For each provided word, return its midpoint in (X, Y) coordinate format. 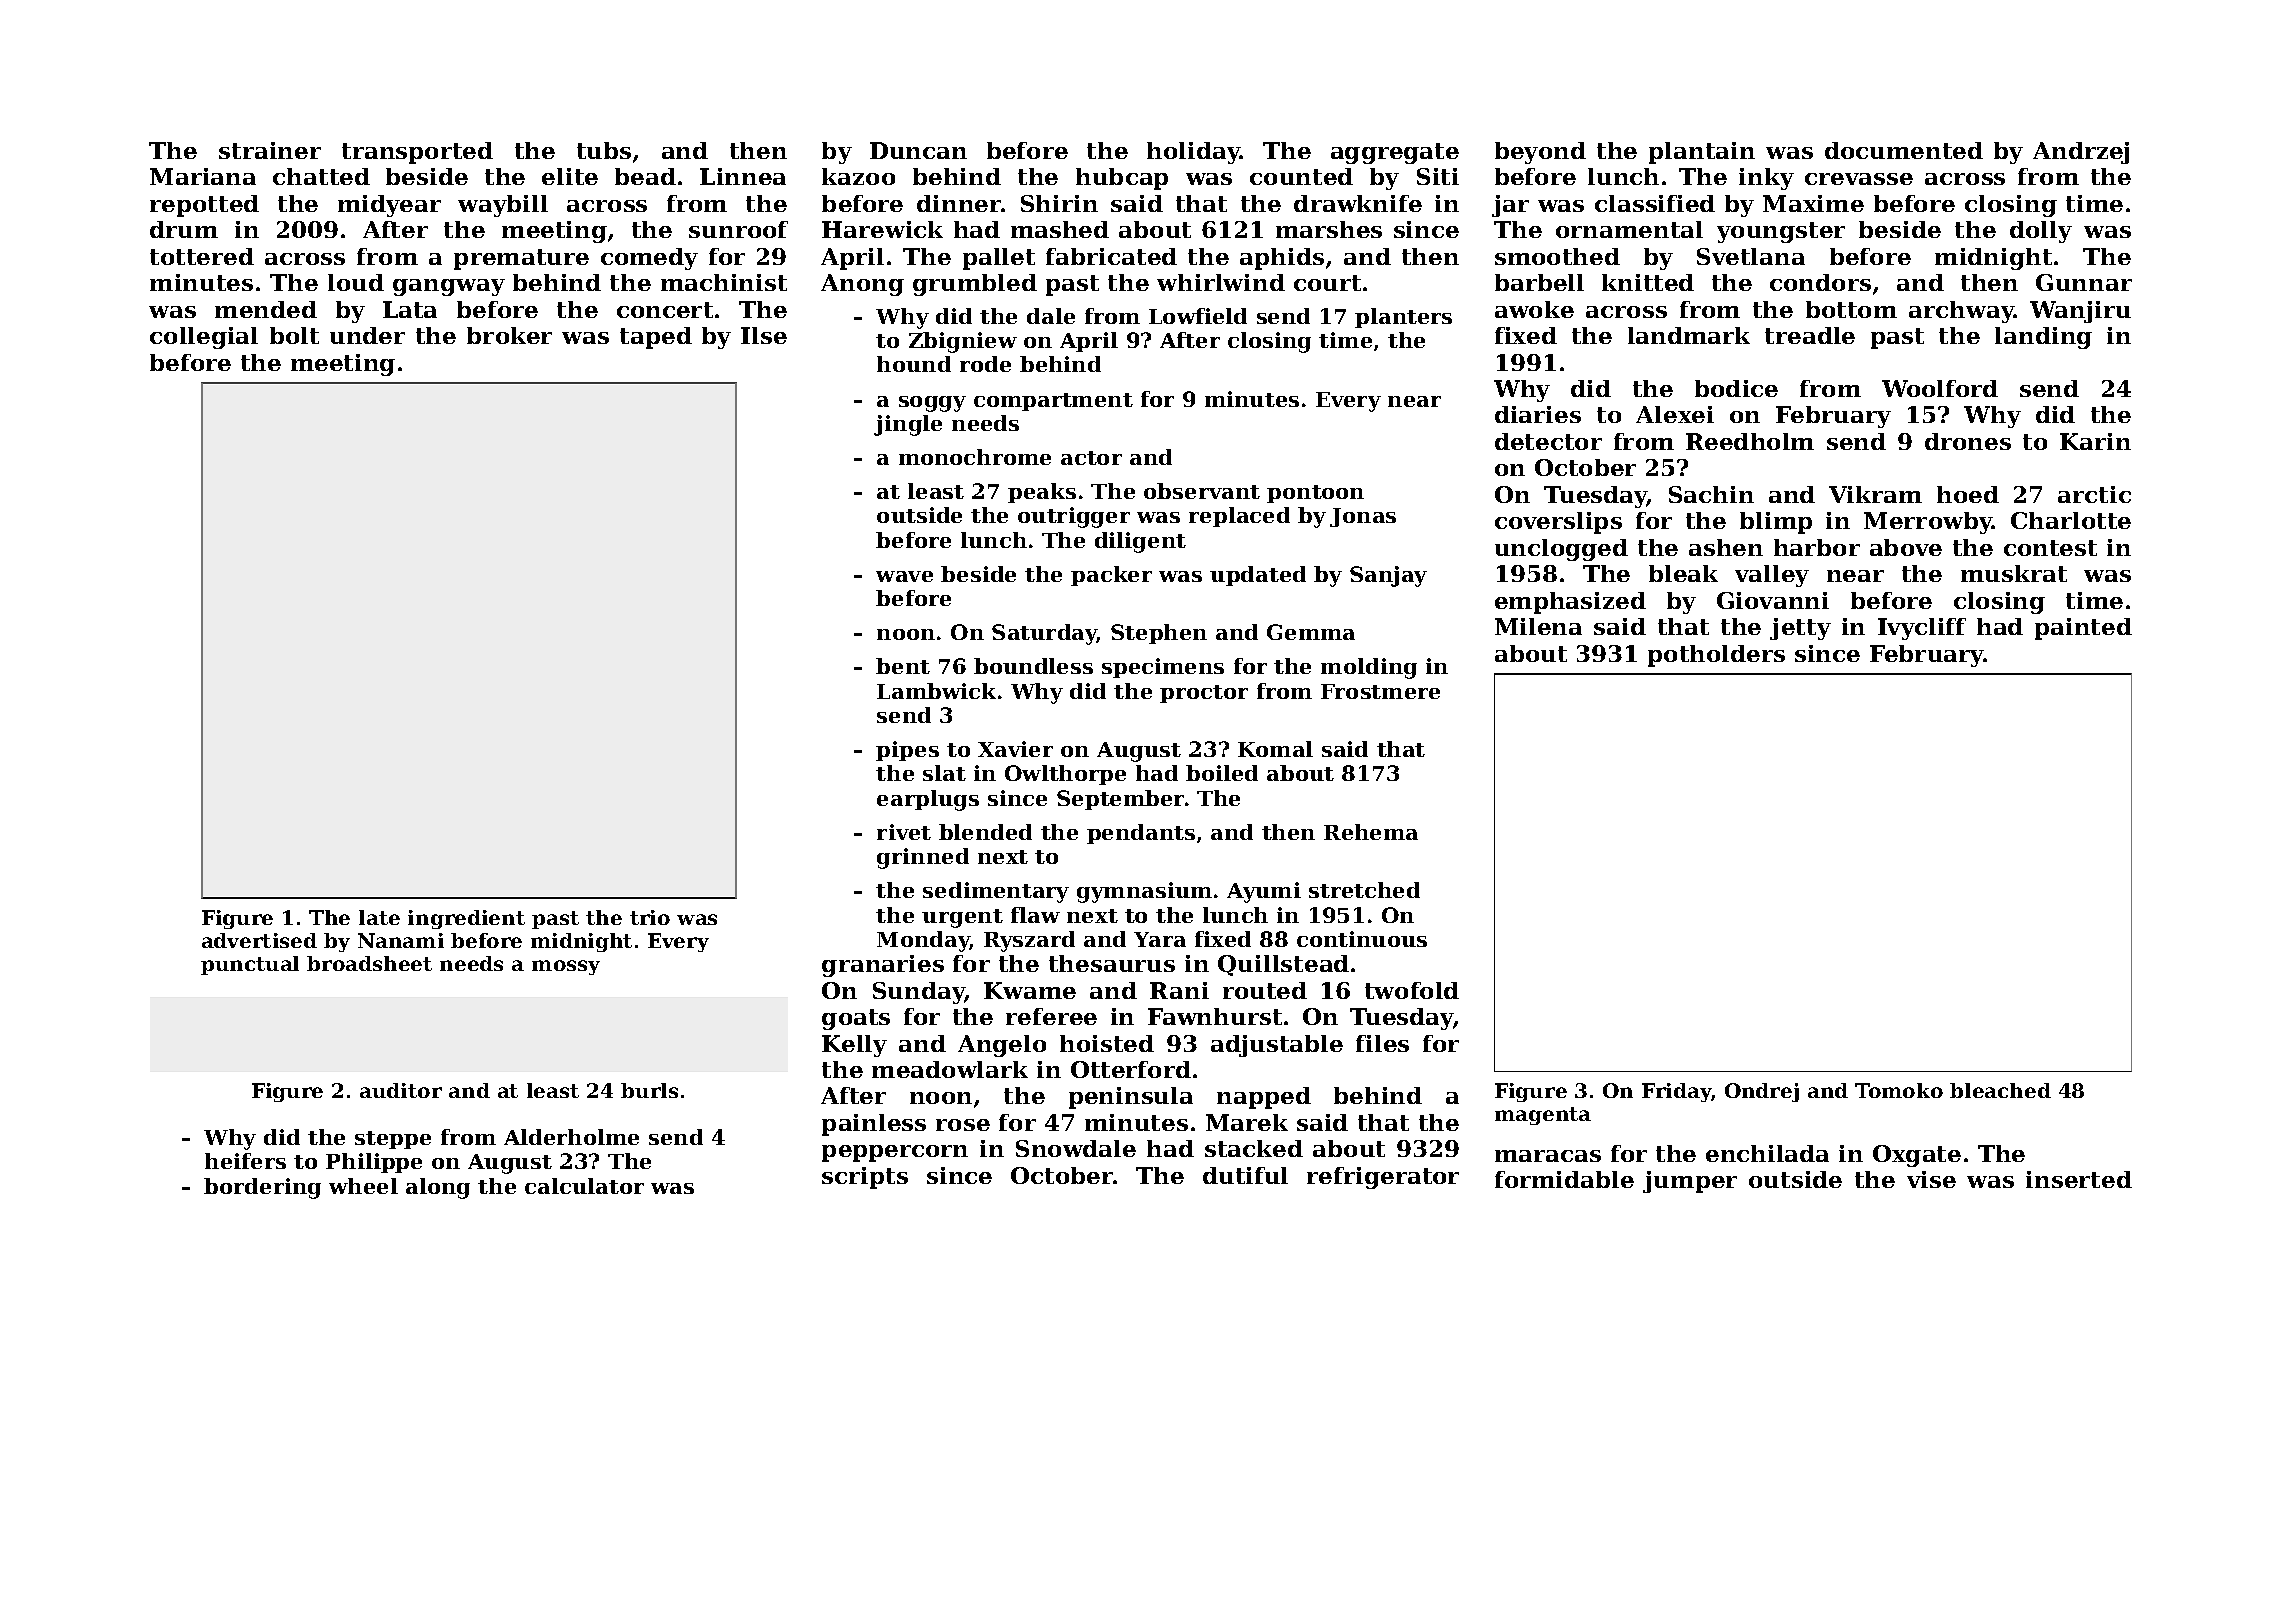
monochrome (975, 457)
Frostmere (1380, 691)
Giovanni (1773, 600)
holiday (1193, 153)
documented (1904, 150)
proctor (1204, 694)
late (379, 917)
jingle (908, 425)
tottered (202, 256)
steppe (393, 1140)
